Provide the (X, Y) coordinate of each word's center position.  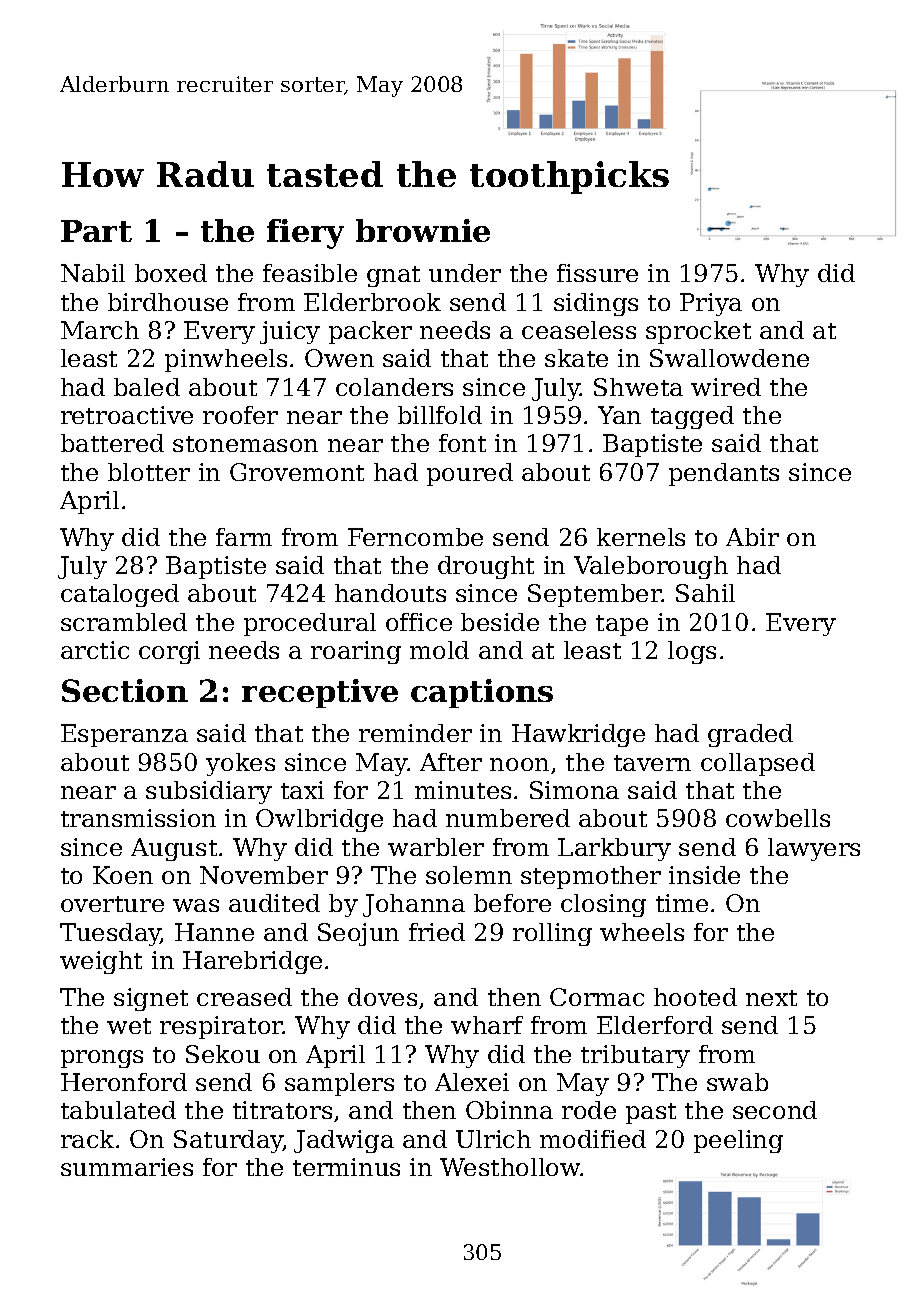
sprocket (698, 332)
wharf (487, 1025)
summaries (127, 1167)
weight (101, 962)
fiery (305, 234)
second (775, 1110)
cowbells (778, 818)
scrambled (124, 622)
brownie (423, 230)
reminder (415, 733)
